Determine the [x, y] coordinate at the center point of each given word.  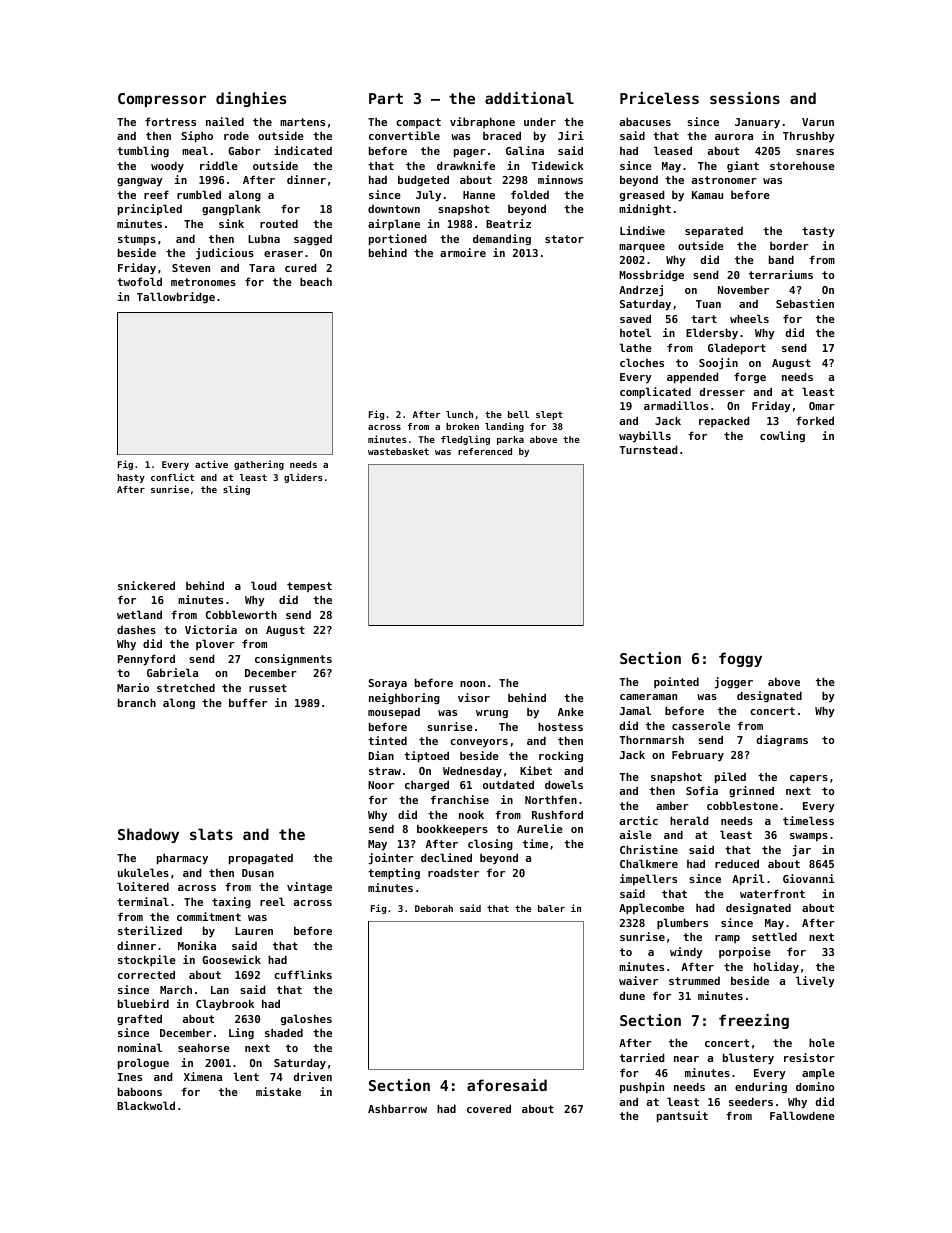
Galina [525, 150]
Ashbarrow [397, 1108]
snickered [146, 585]
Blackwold [146, 1105]
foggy [740, 659]
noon [472, 684]
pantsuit [682, 1117]
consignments [293, 659]
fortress [170, 121]
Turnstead [649, 449]
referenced [485, 451]
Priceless [659, 98]
